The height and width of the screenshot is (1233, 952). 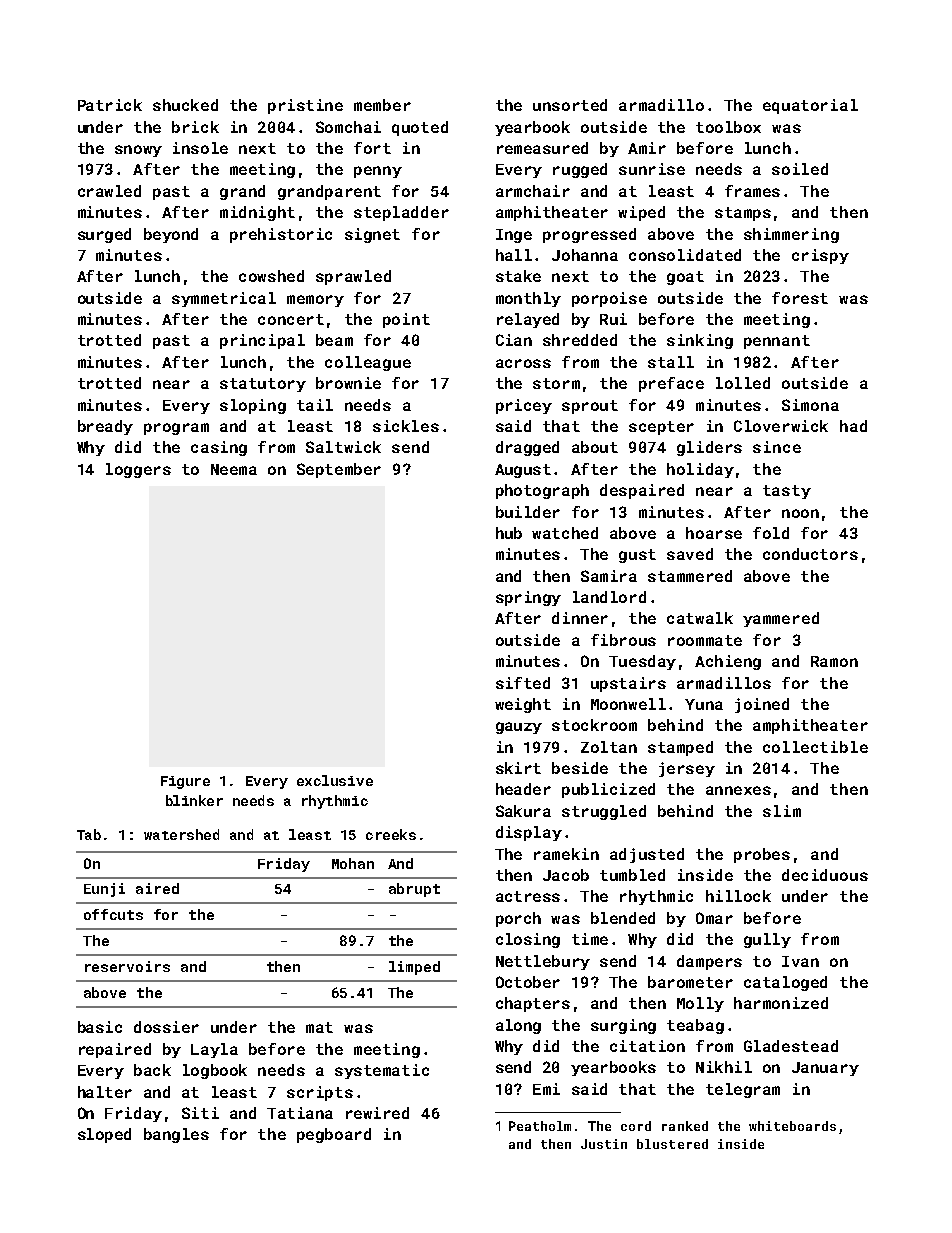 What do you see at coordinates (382, 105) in the screenshot?
I see `member` at bounding box center [382, 105].
